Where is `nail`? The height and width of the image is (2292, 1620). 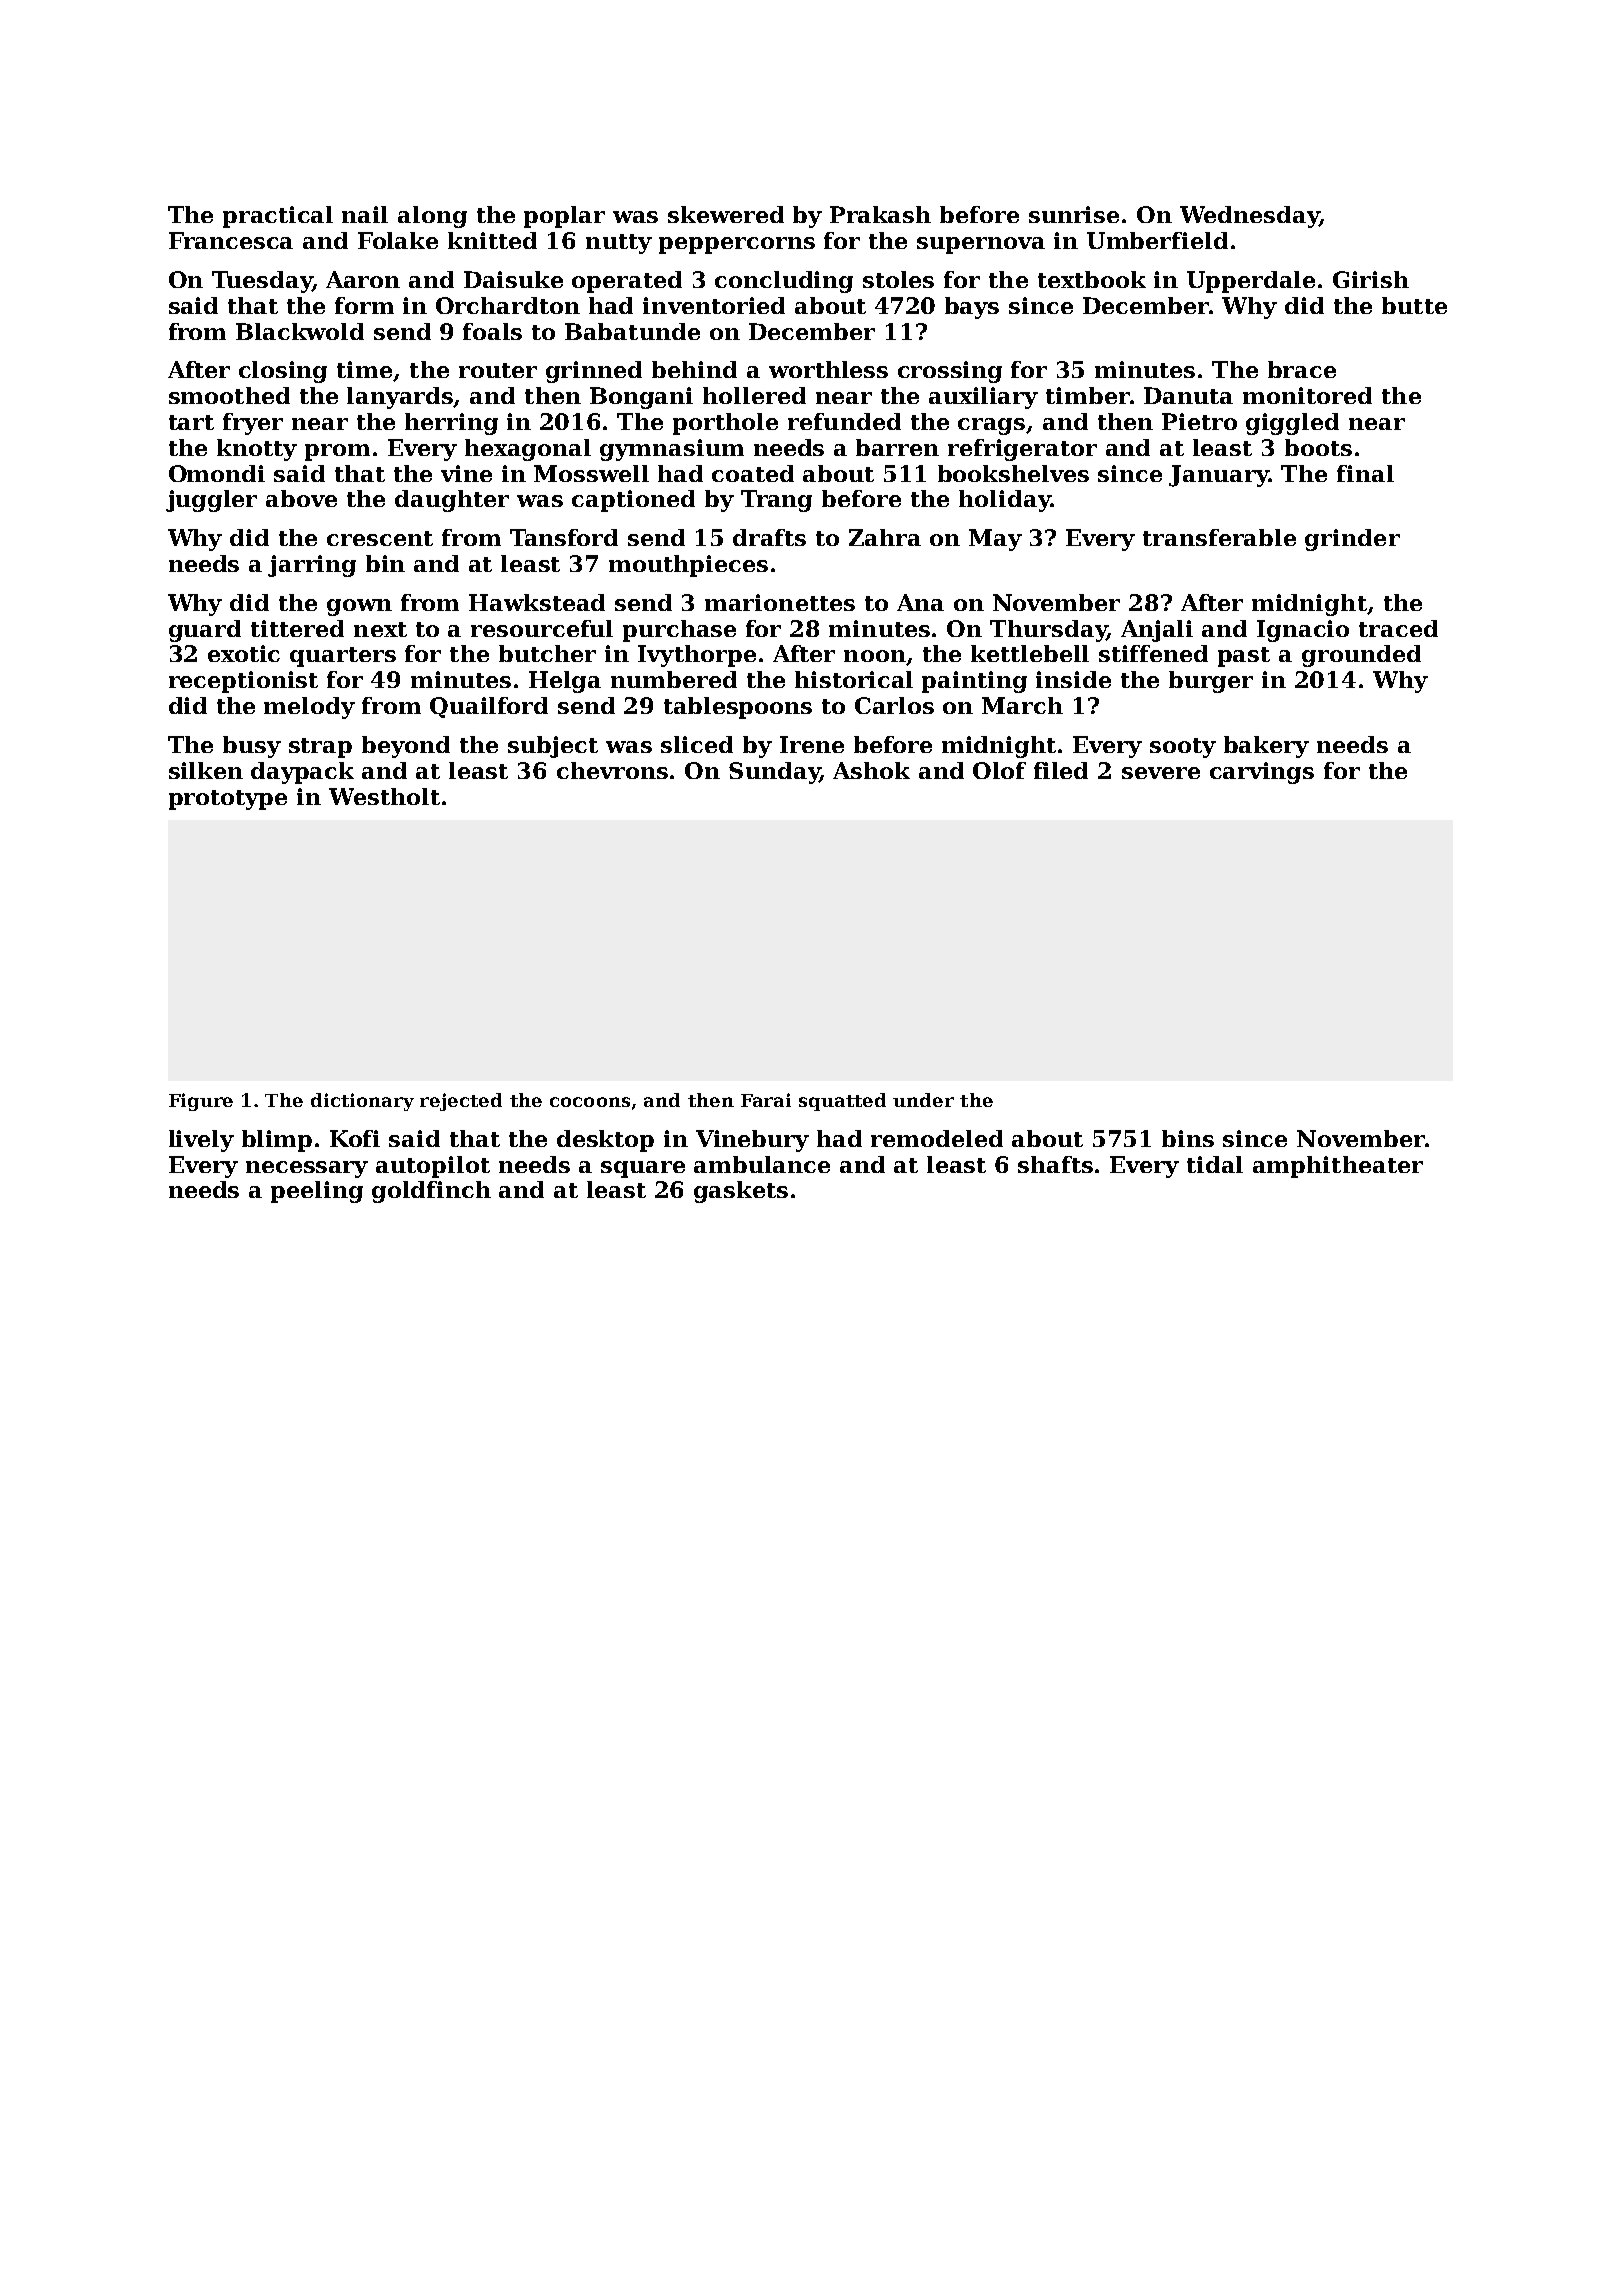 nail is located at coordinates (365, 214).
